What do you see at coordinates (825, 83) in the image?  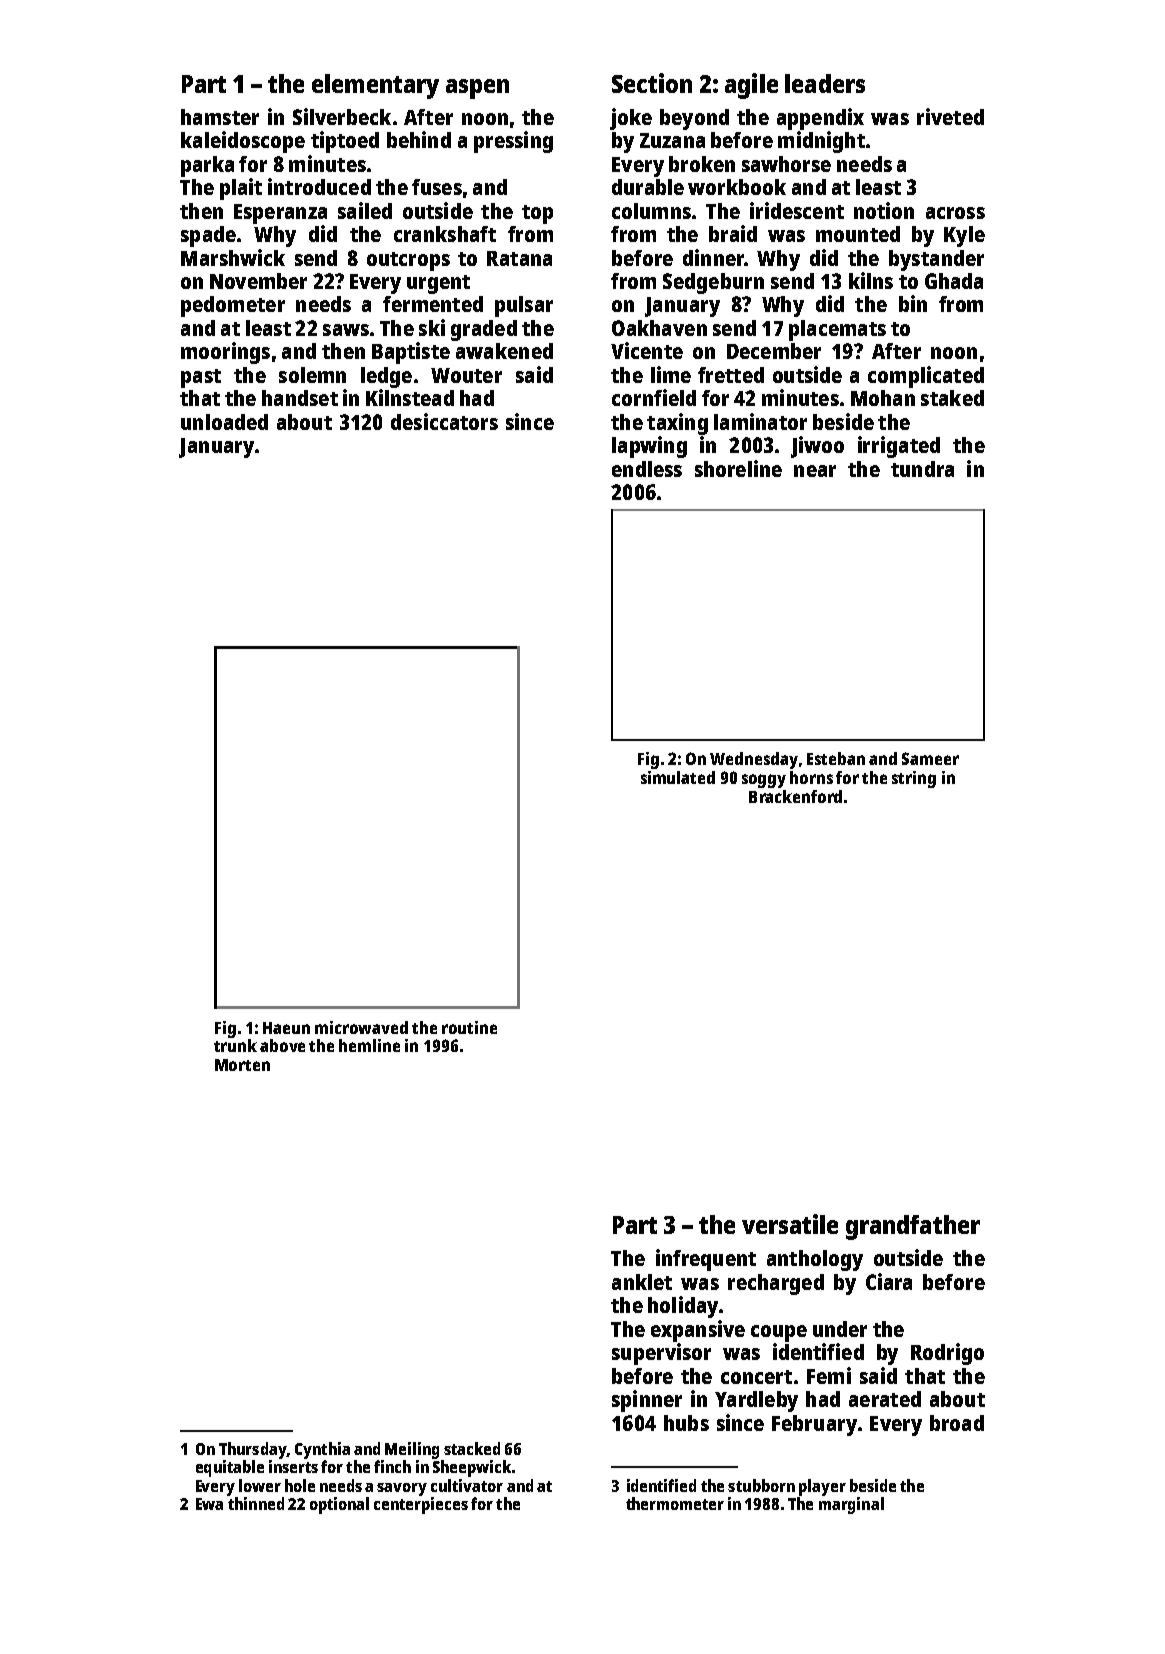 I see `leaders` at bounding box center [825, 83].
